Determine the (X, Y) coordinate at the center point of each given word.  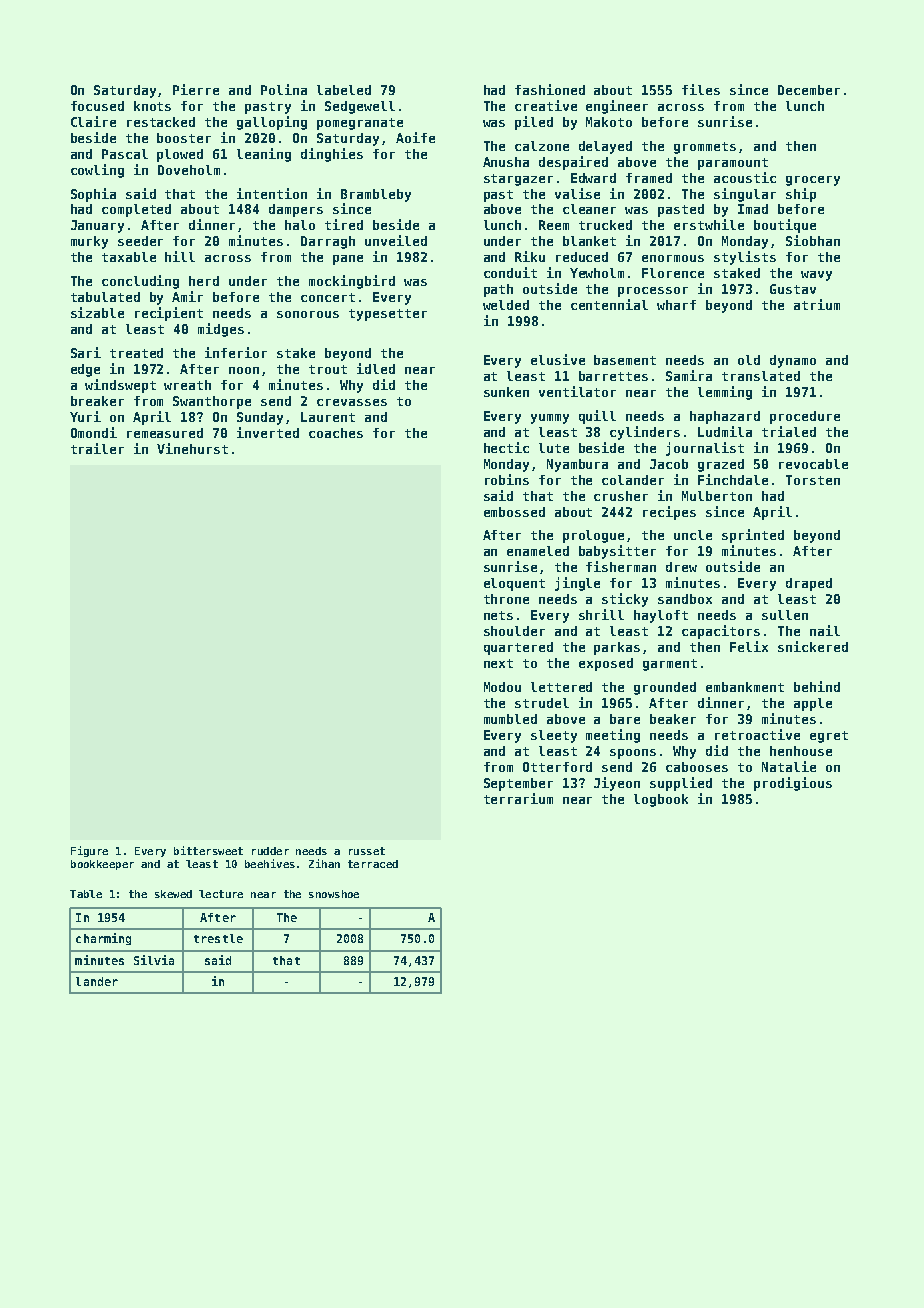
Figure (89, 851)
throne (506, 599)
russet (367, 851)
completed (136, 210)
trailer (97, 448)
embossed (514, 512)
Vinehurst (192, 448)
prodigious (793, 784)
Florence (673, 273)
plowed (180, 155)
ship (801, 195)
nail (825, 630)
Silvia (154, 960)
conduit (510, 272)
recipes (669, 513)
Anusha (506, 162)
